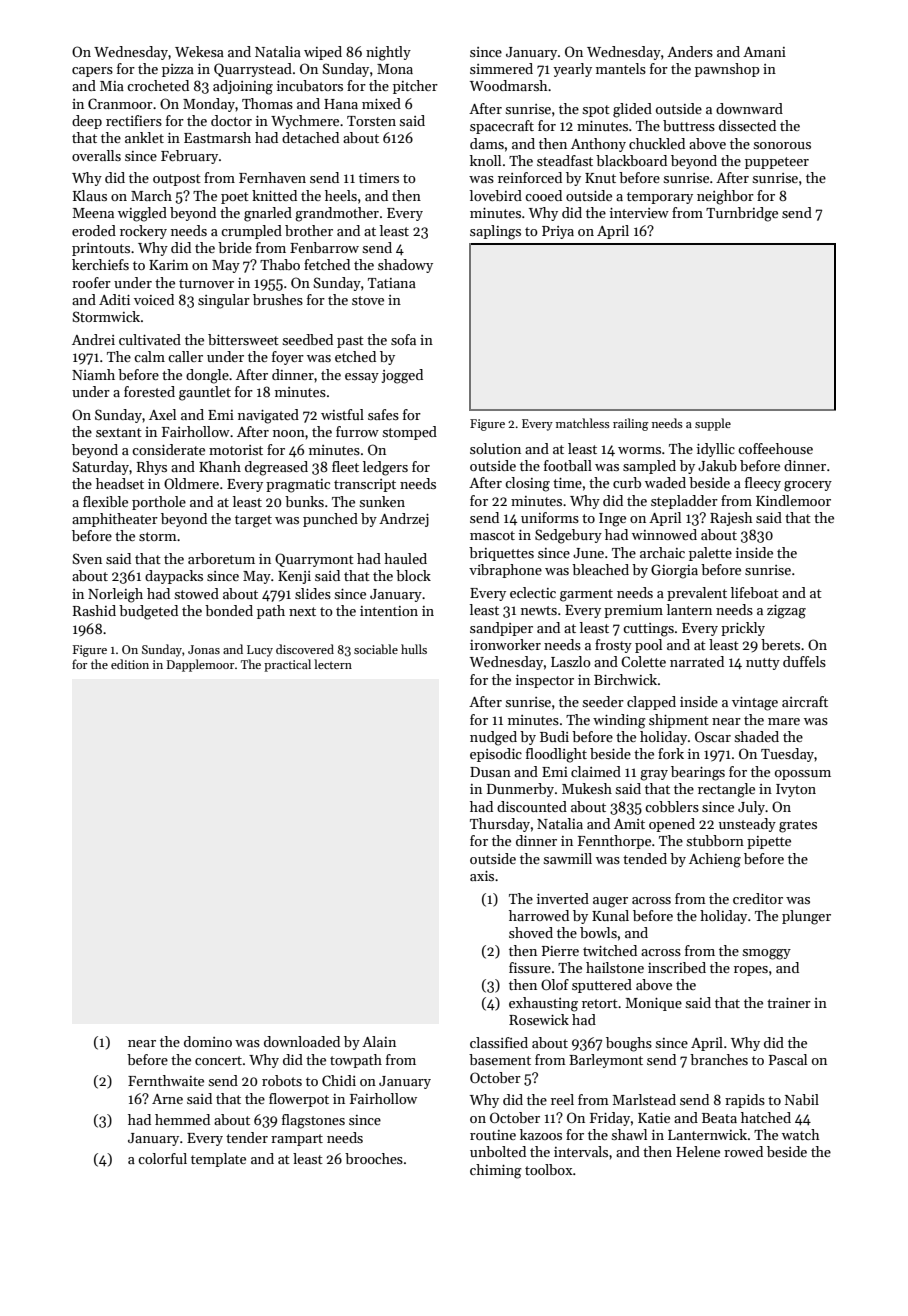 The height and width of the screenshot is (1316, 908). I want to click on railing, so click(631, 424).
